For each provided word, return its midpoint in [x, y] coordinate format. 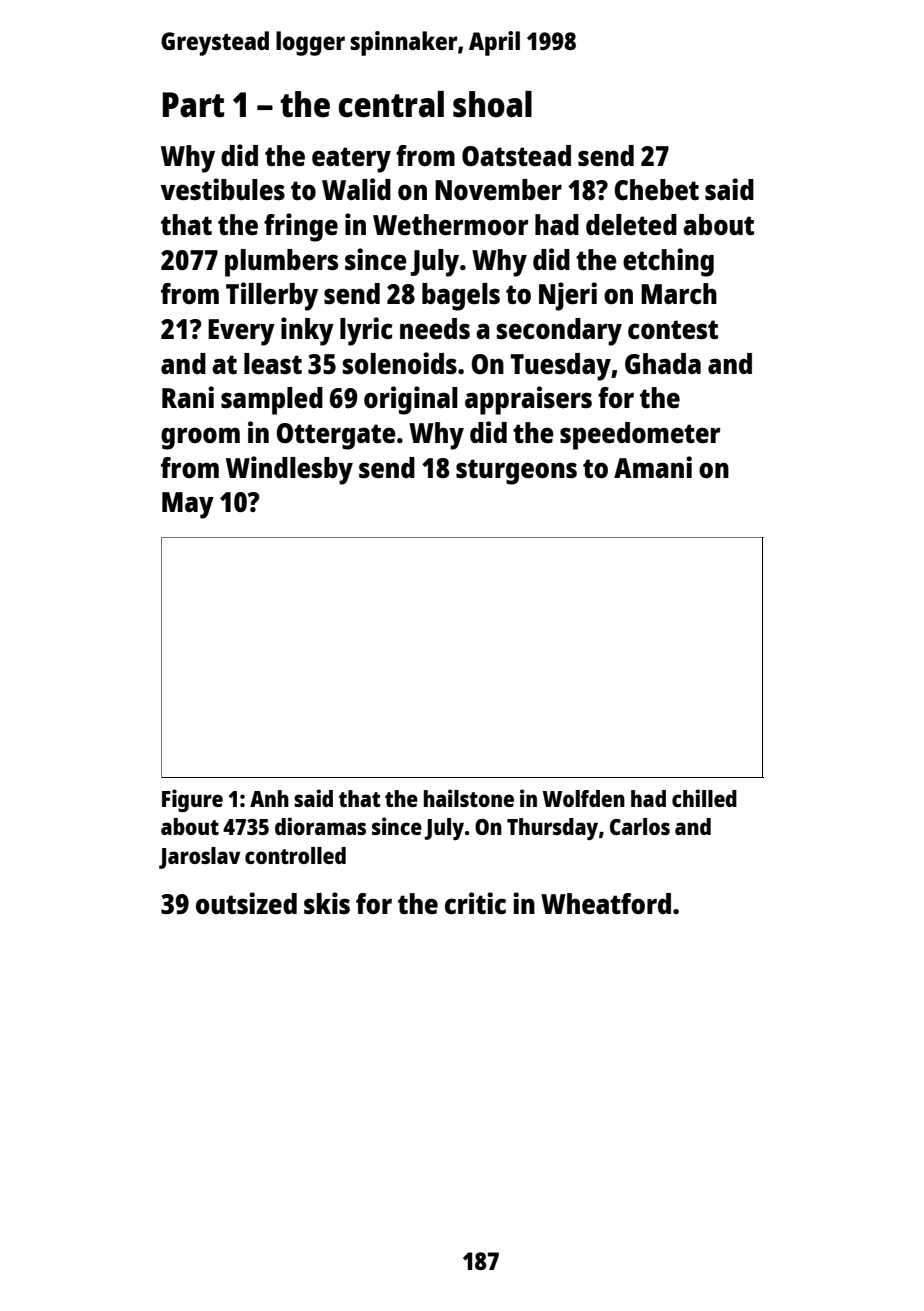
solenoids [400, 363]
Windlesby [289, 470]
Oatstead [516, 155]
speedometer [640, 436]
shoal [492, 104]
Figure [192, 800]
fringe [301, 227]
